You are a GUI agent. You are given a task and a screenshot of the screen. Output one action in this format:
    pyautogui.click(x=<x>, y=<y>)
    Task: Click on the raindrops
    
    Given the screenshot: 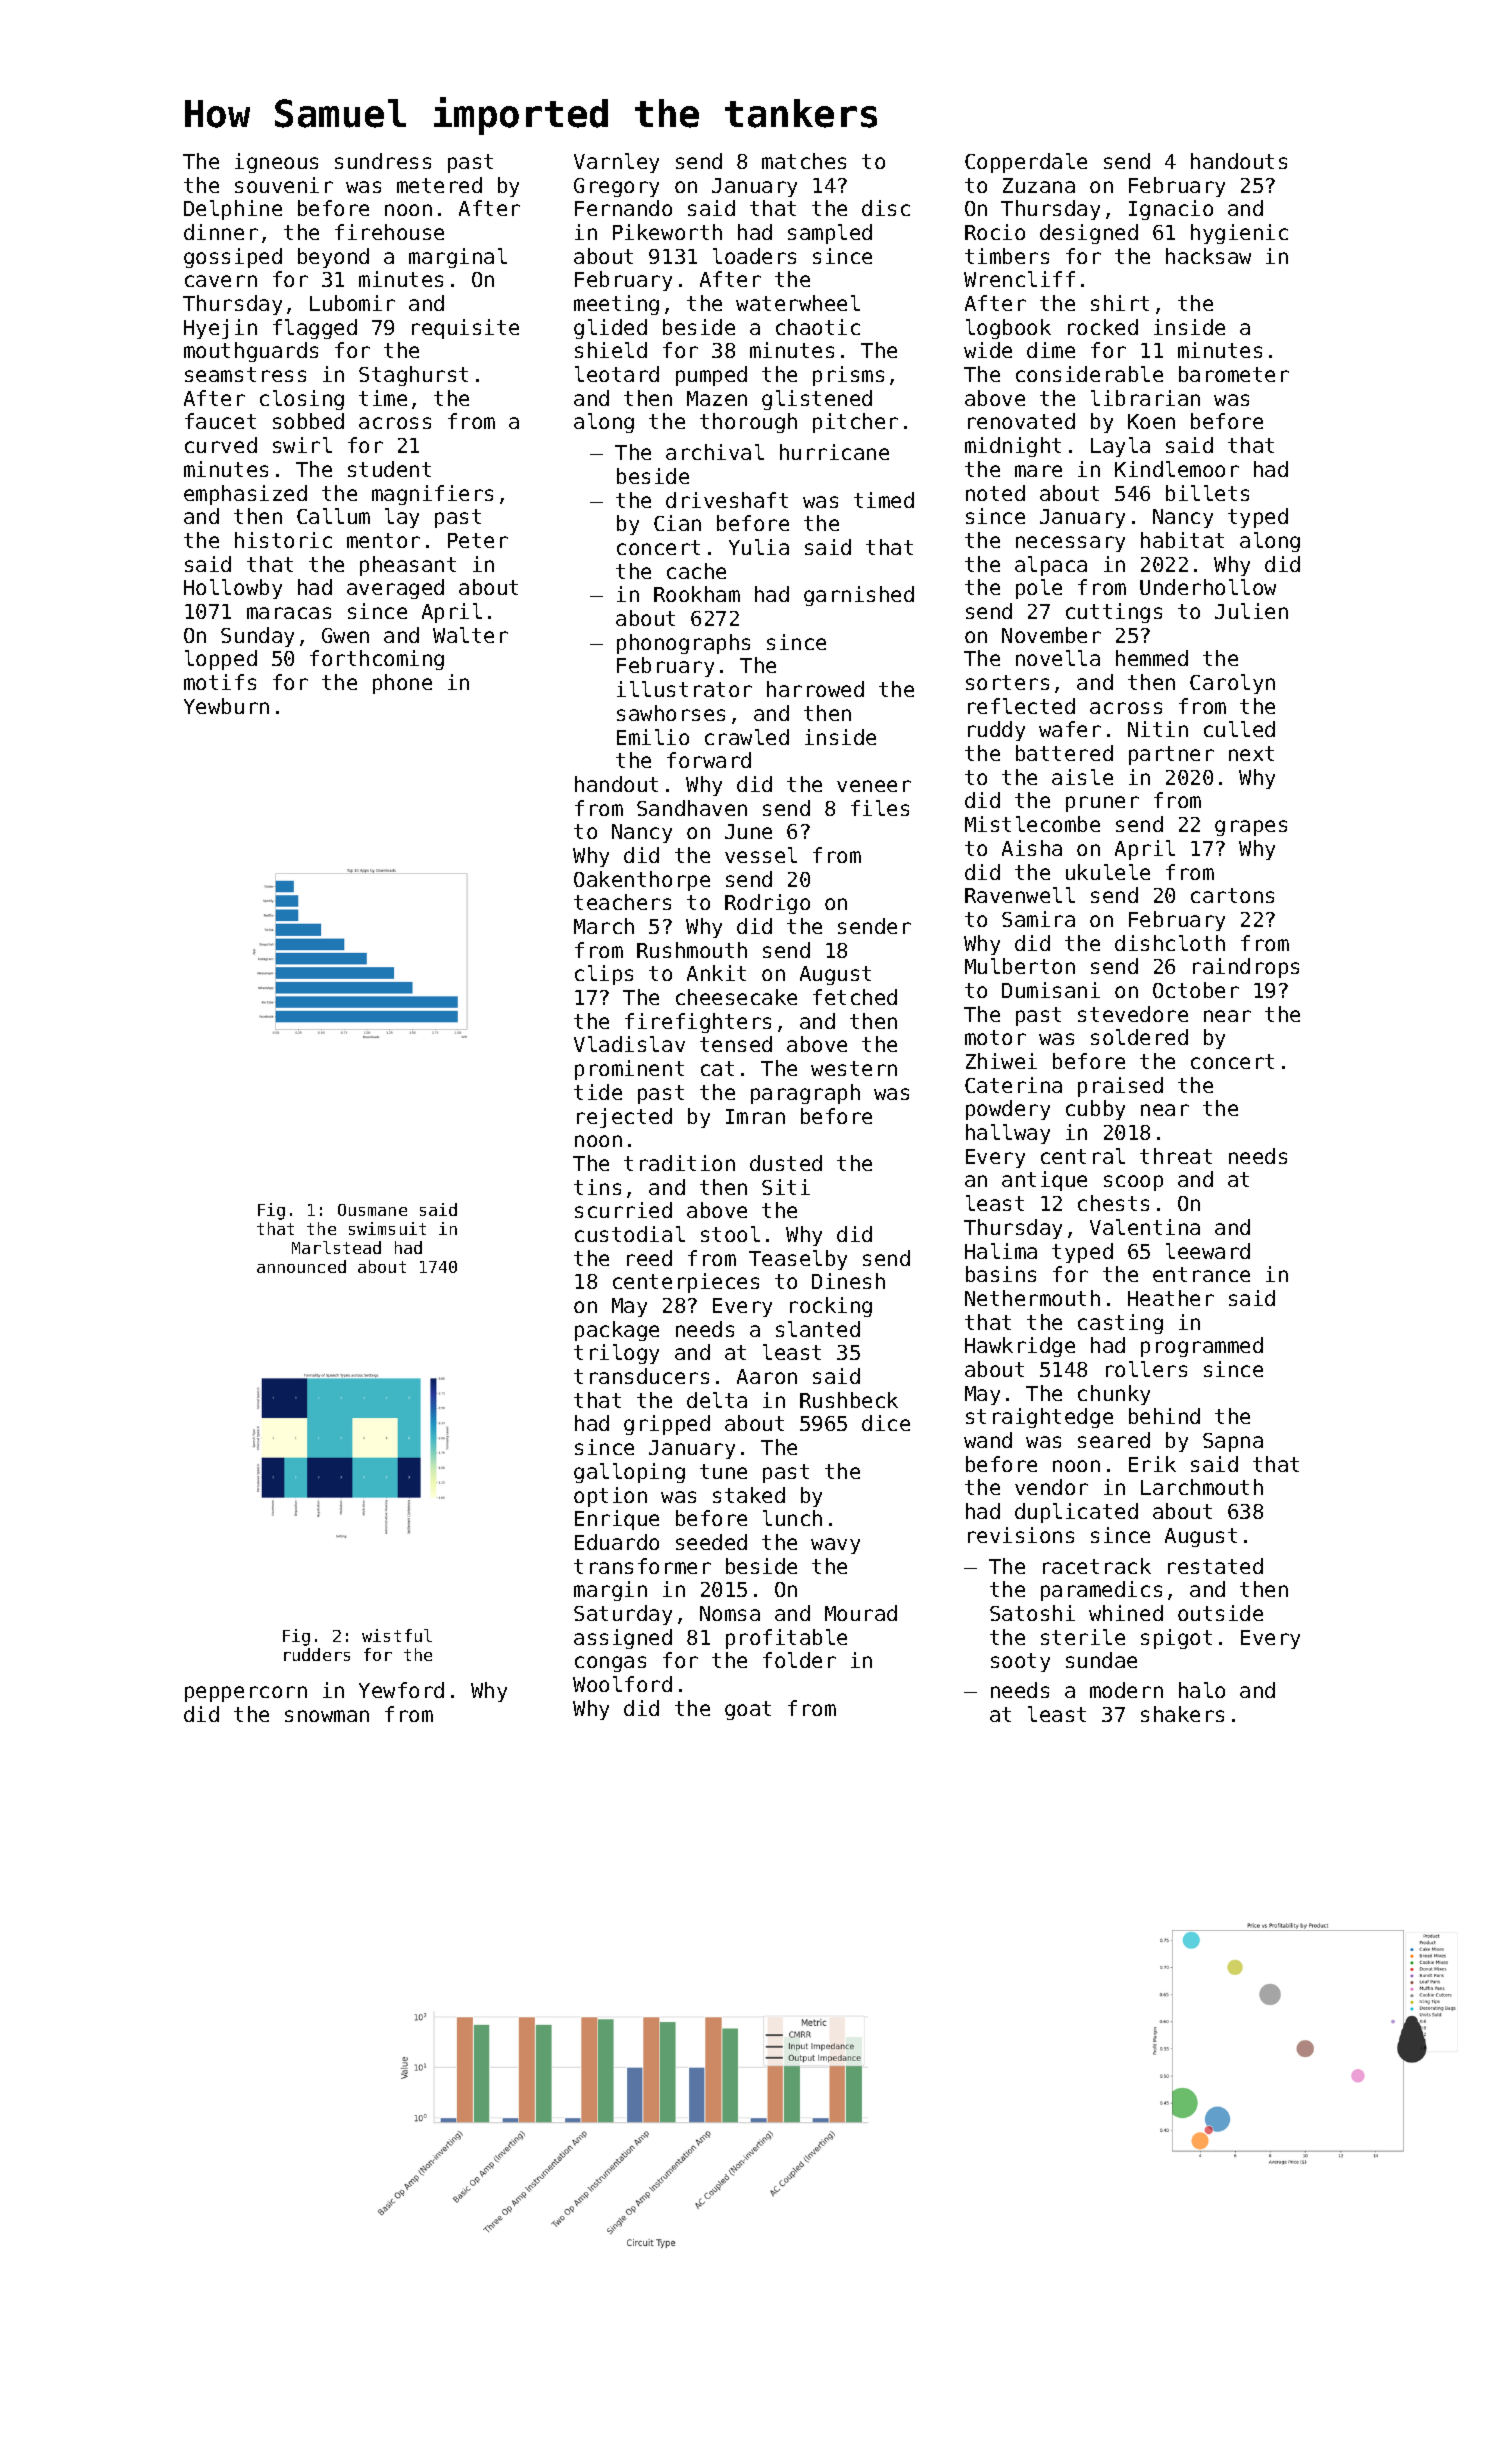 What is the action you would take?
    pyautogui.click(x=1246, y=968)
